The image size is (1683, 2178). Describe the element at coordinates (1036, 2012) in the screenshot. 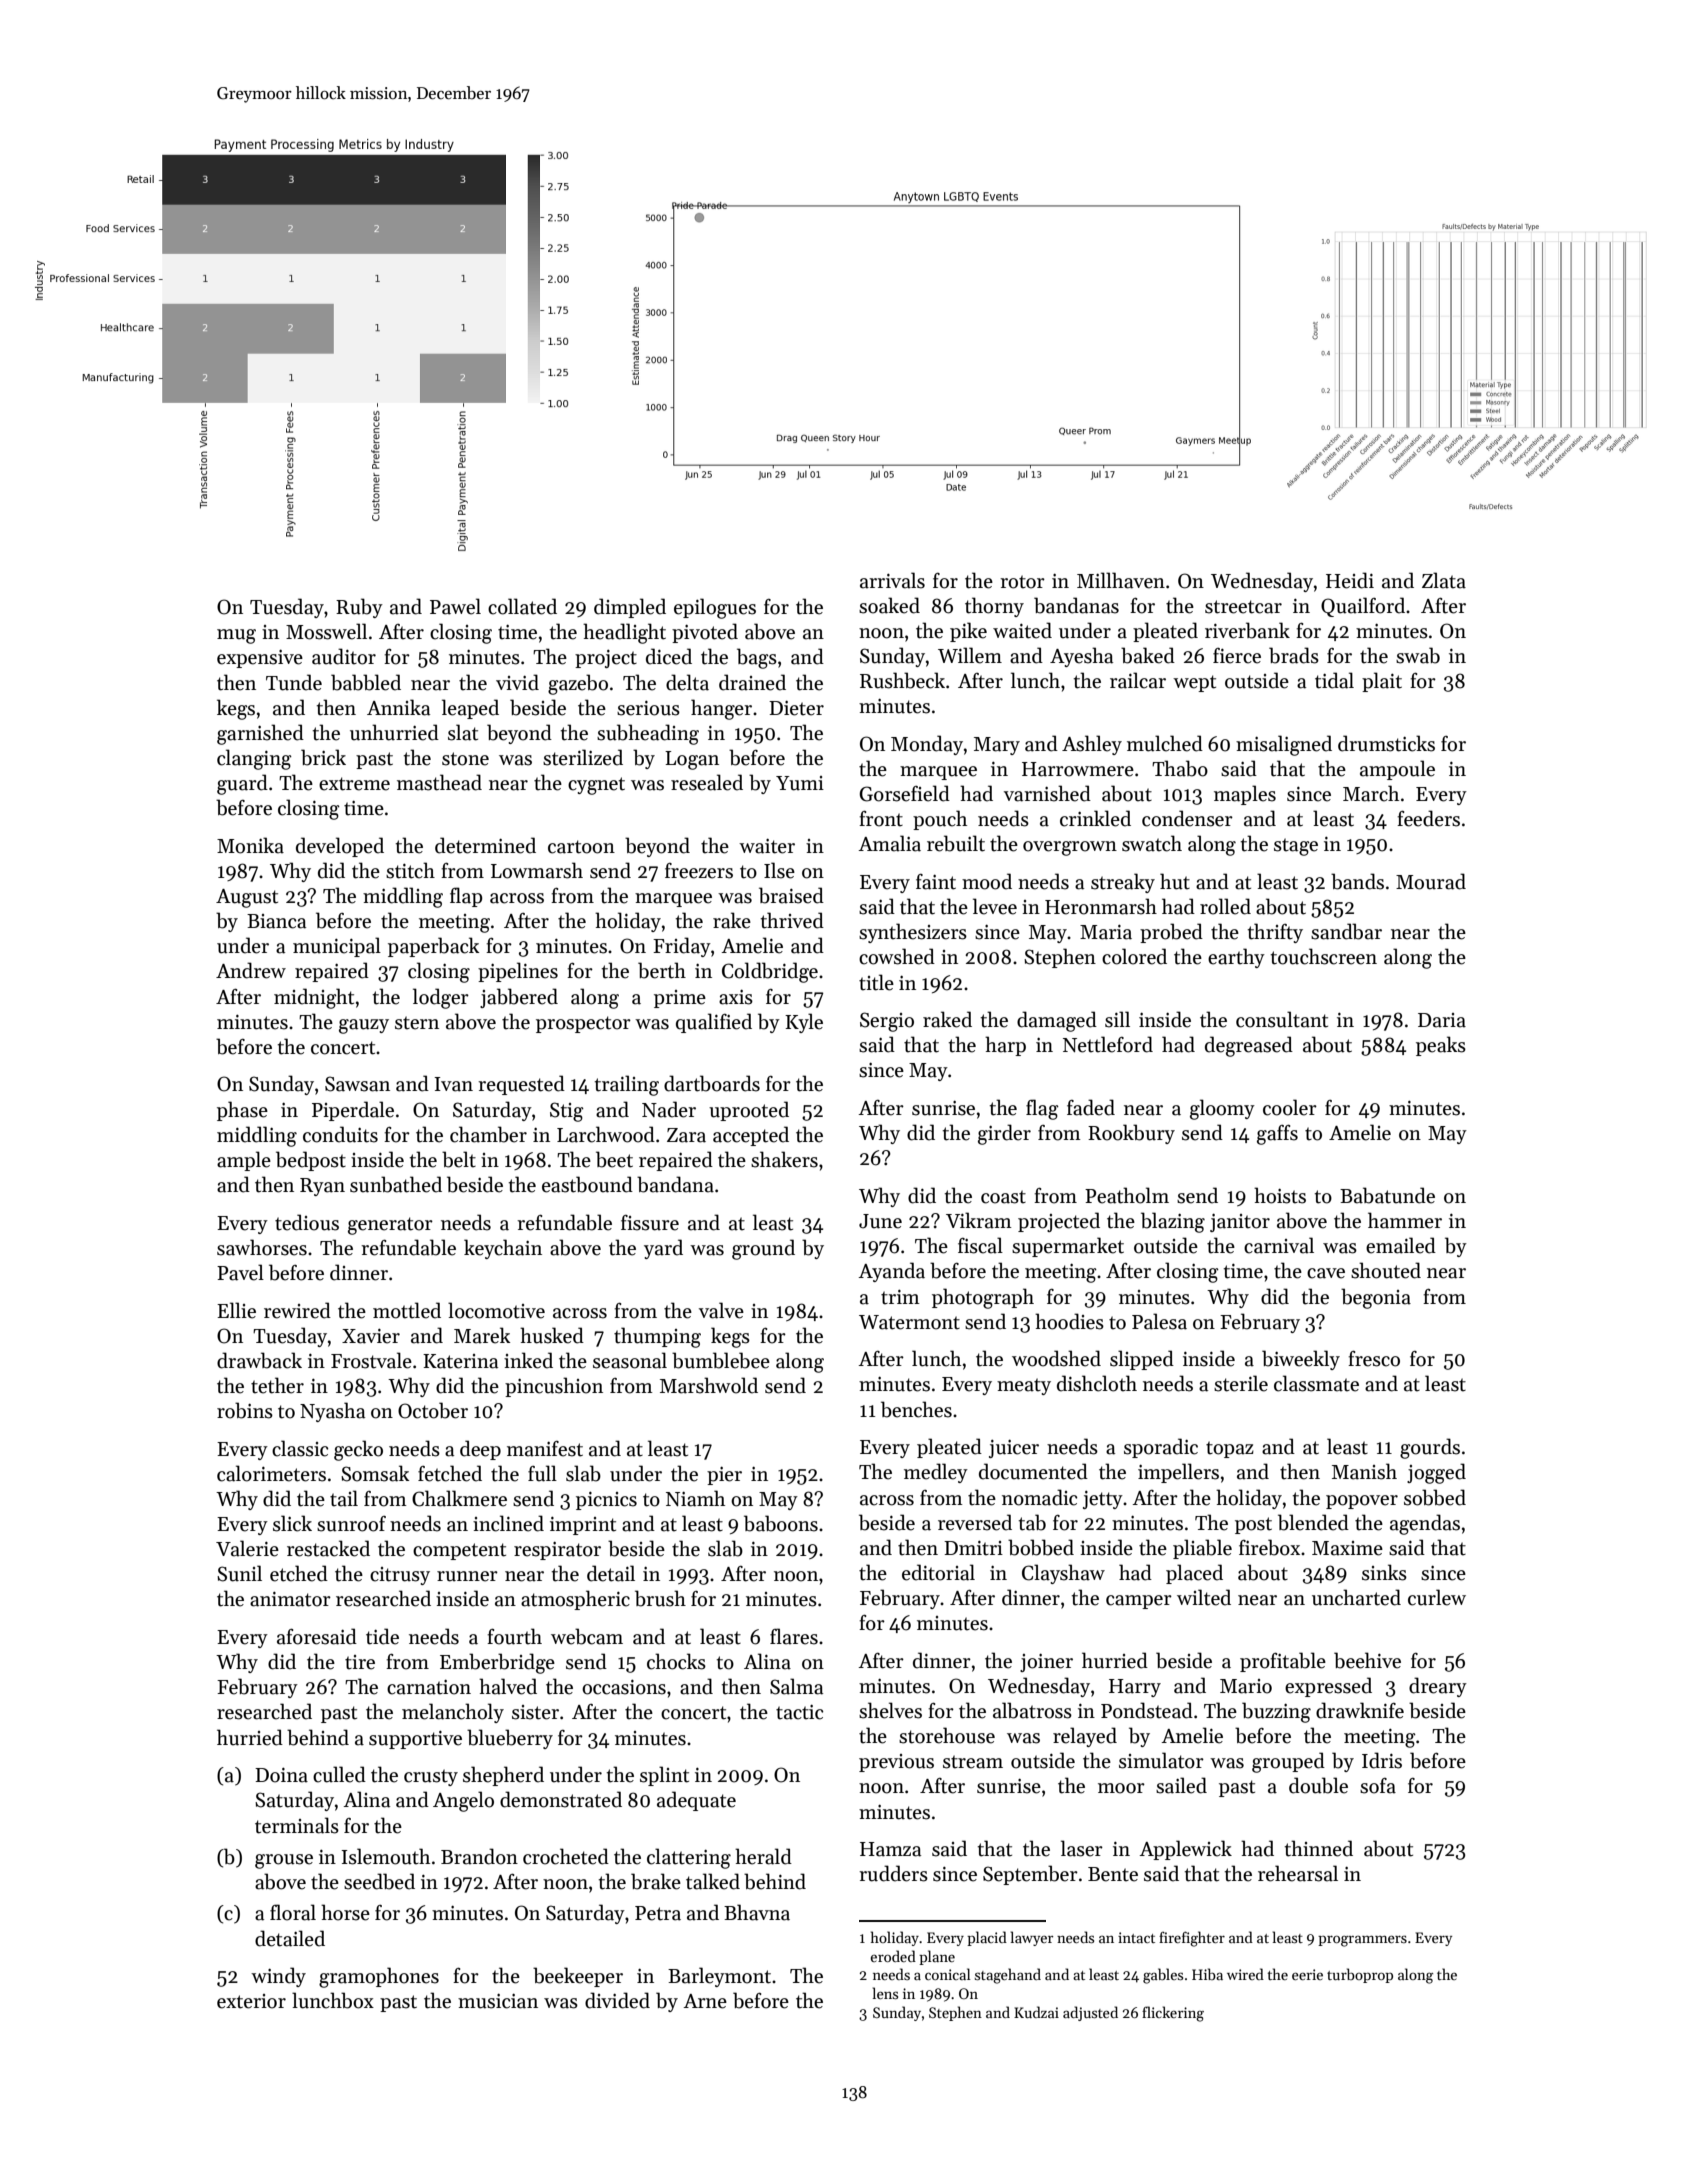

I see `Kudzai` at that location.
